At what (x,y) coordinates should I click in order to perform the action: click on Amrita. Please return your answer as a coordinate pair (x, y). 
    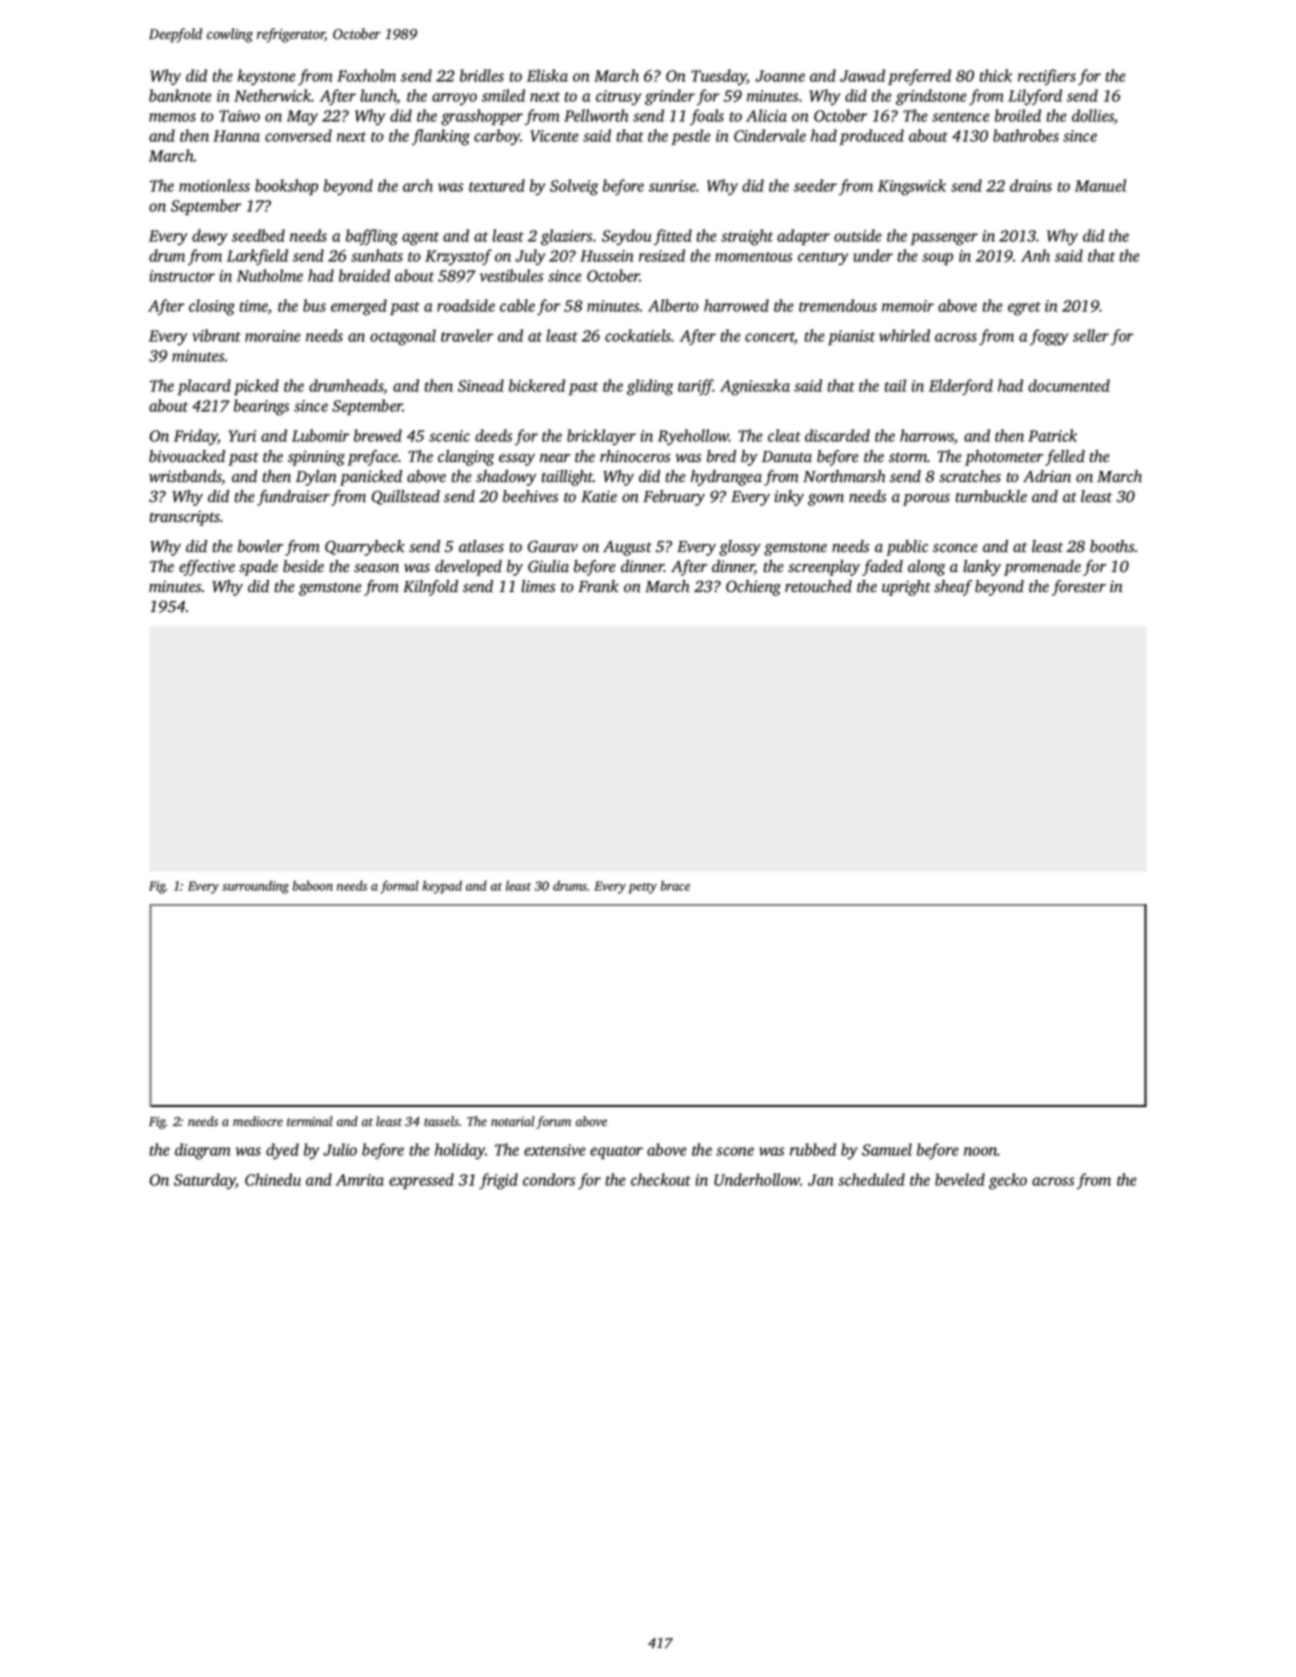
    Looking at the image, I should click on (360, 1180).
